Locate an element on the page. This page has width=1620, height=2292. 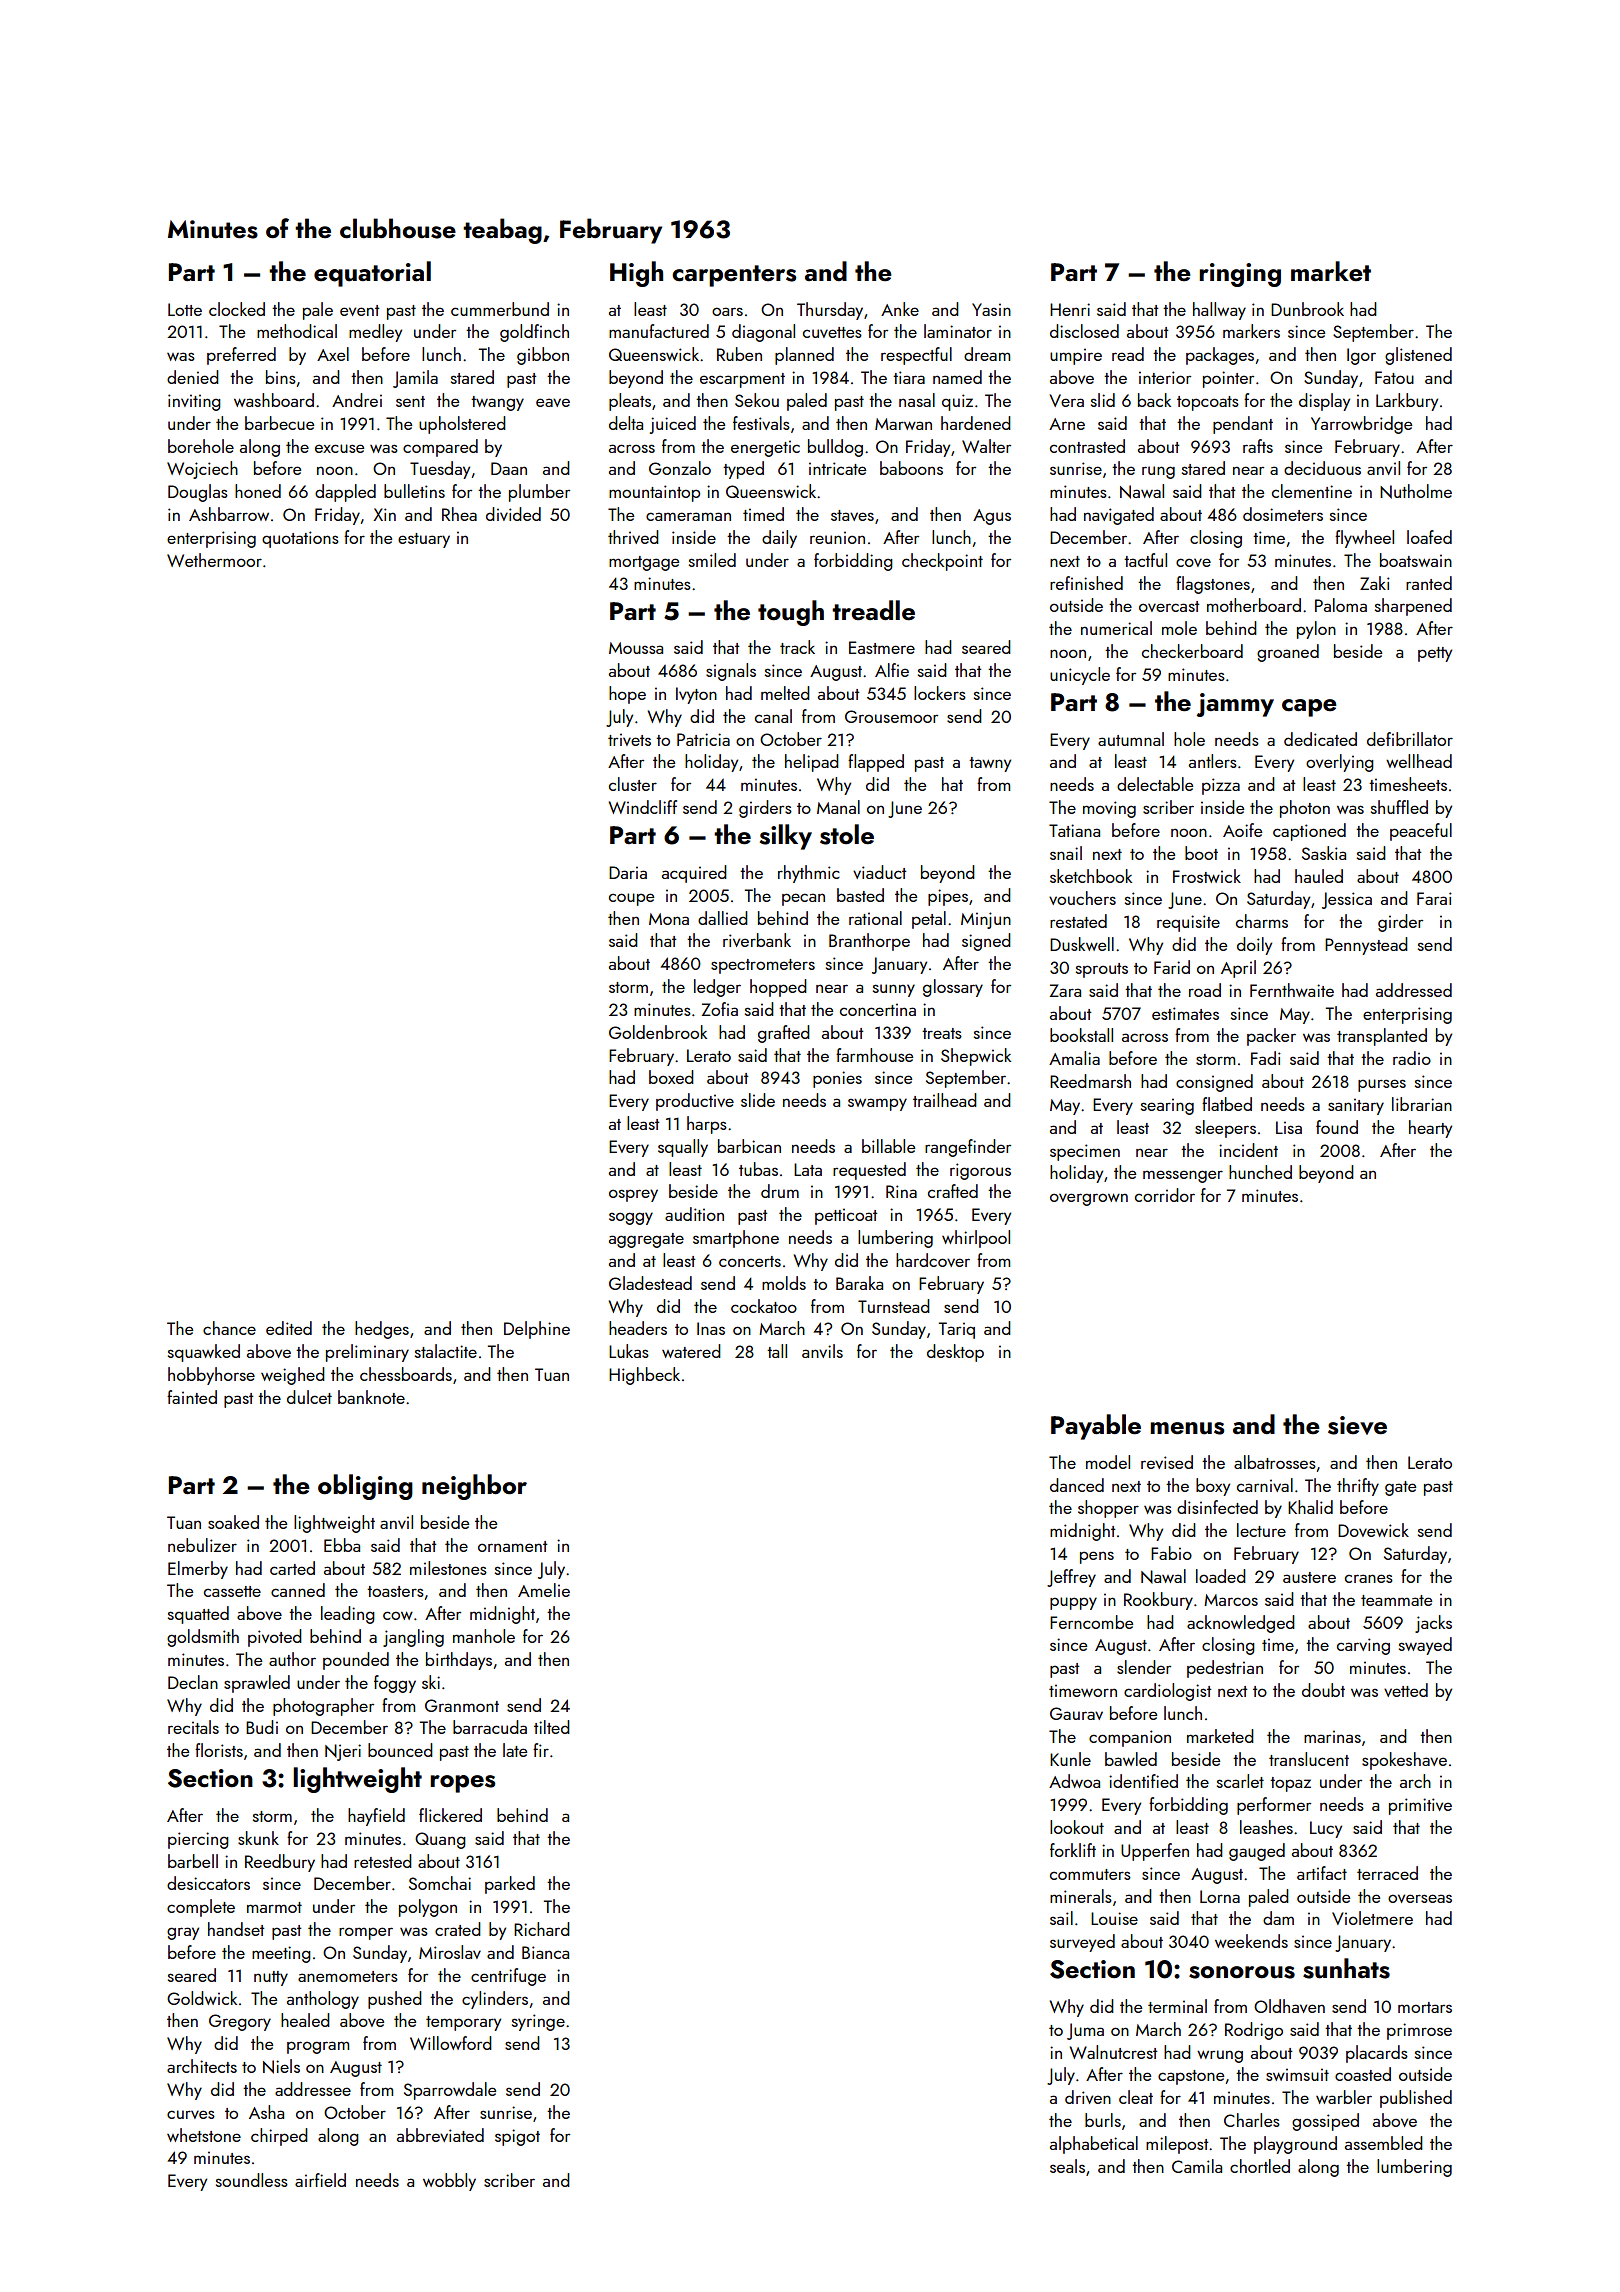
Nutholme is located at coordinates (1416, 491).
